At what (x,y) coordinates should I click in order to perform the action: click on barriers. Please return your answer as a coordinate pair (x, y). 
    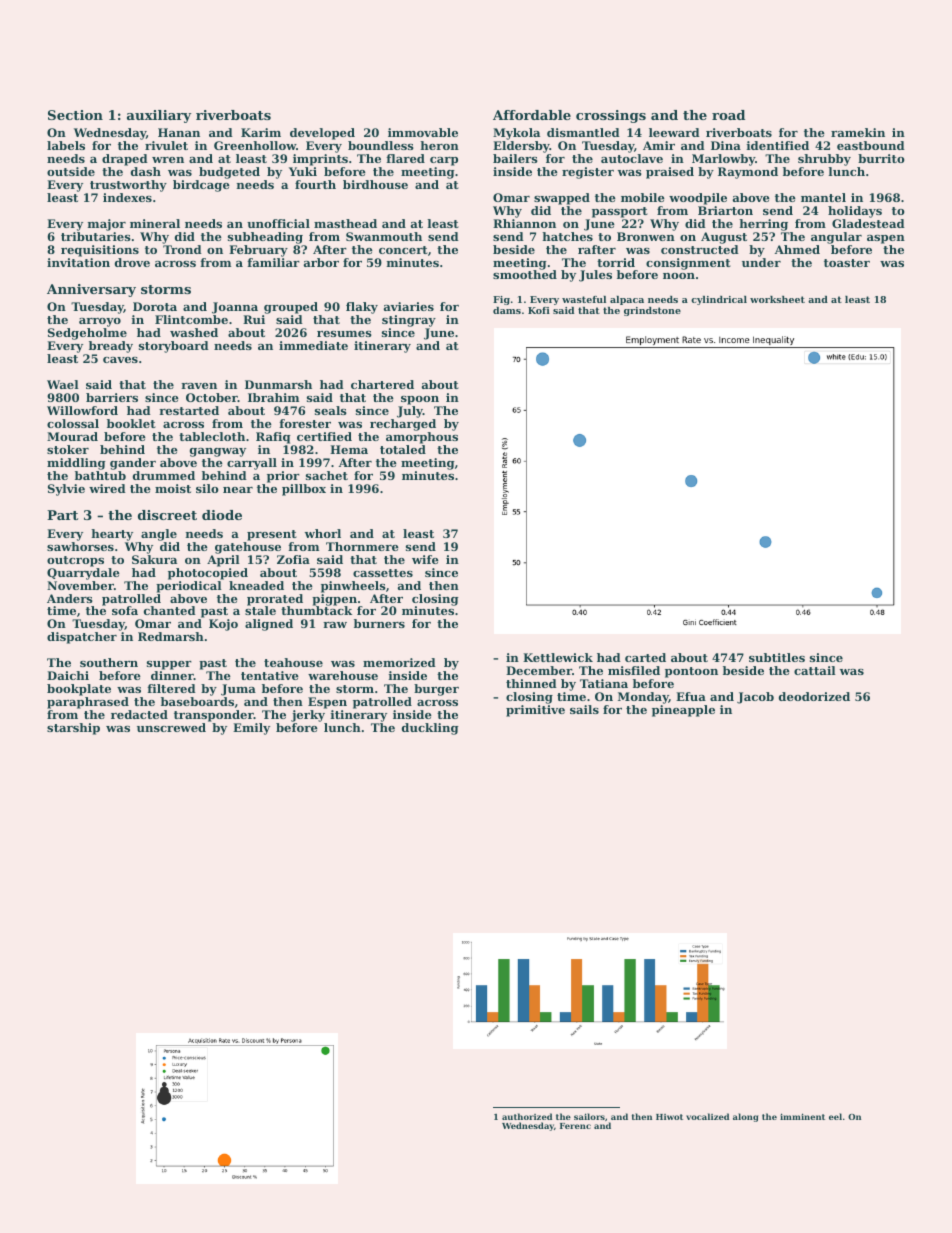
    Looking at the image, I should click on (112, 397).
